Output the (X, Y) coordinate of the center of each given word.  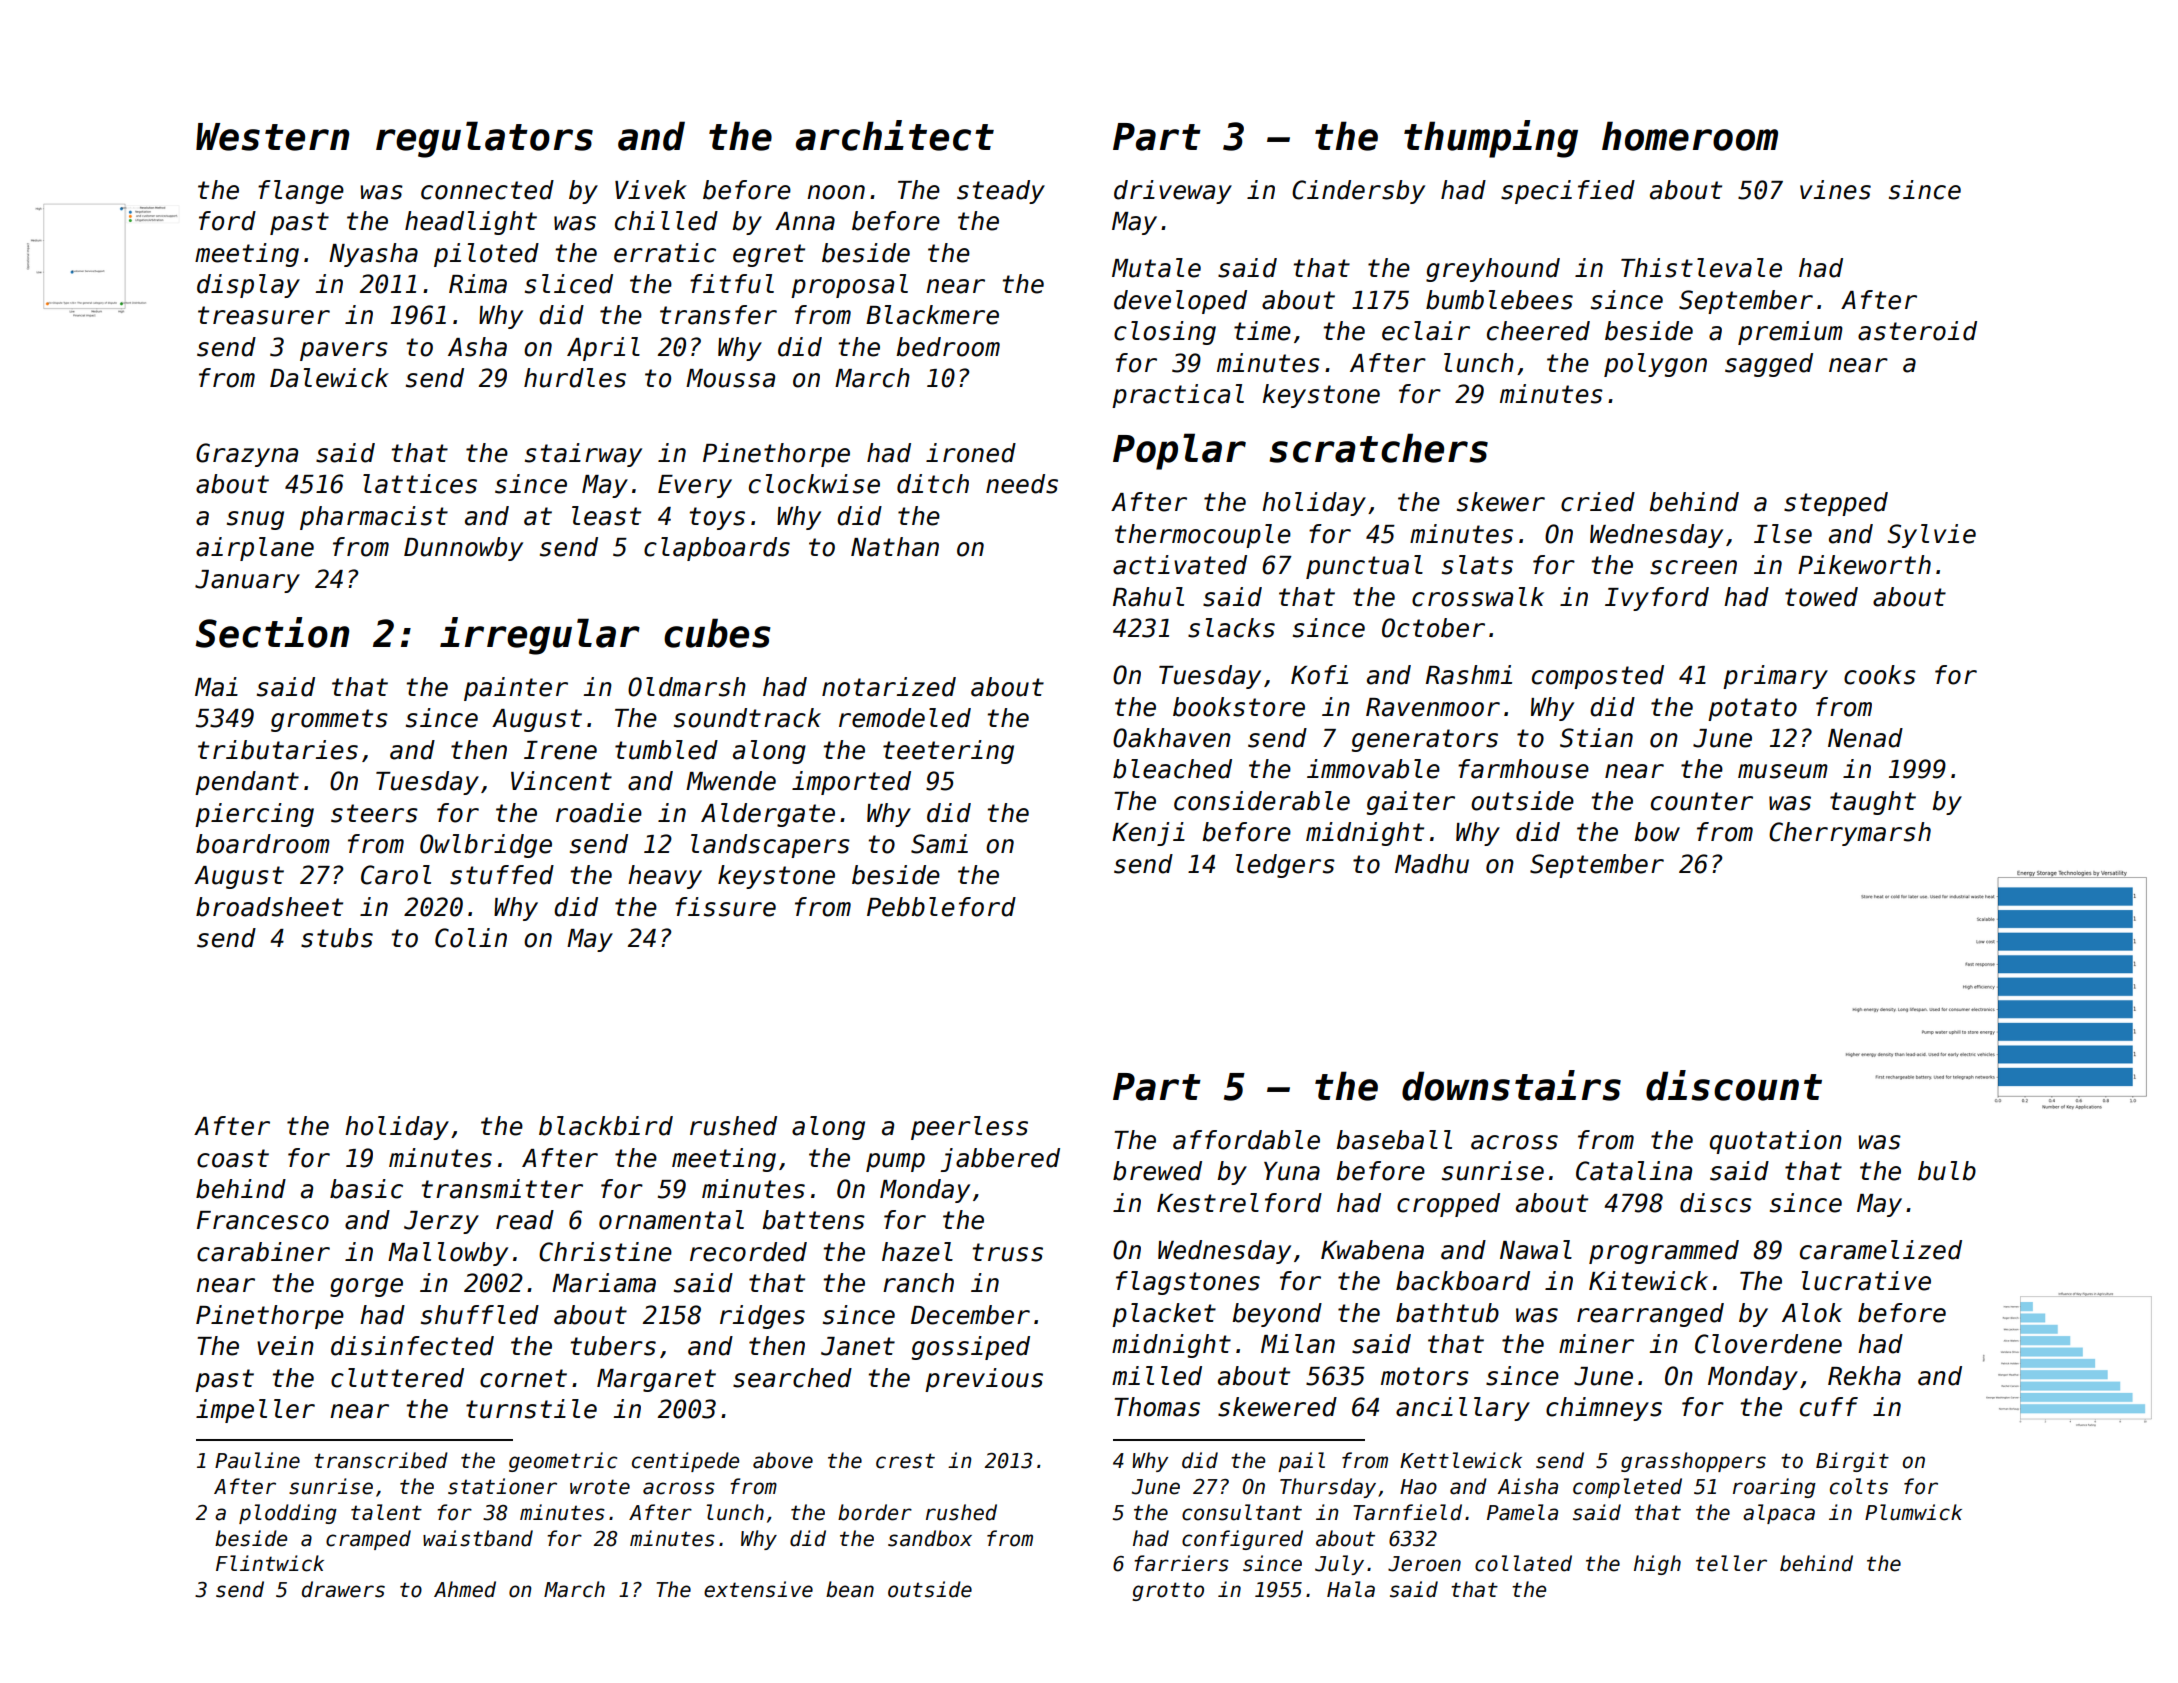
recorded (748, 1252)
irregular (540, 636)
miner (1596, 1344)
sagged (1769, 365)
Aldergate (768, 815)
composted (1598, 677)
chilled (666, 221)
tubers (613, 1346)
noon (836, 192)
